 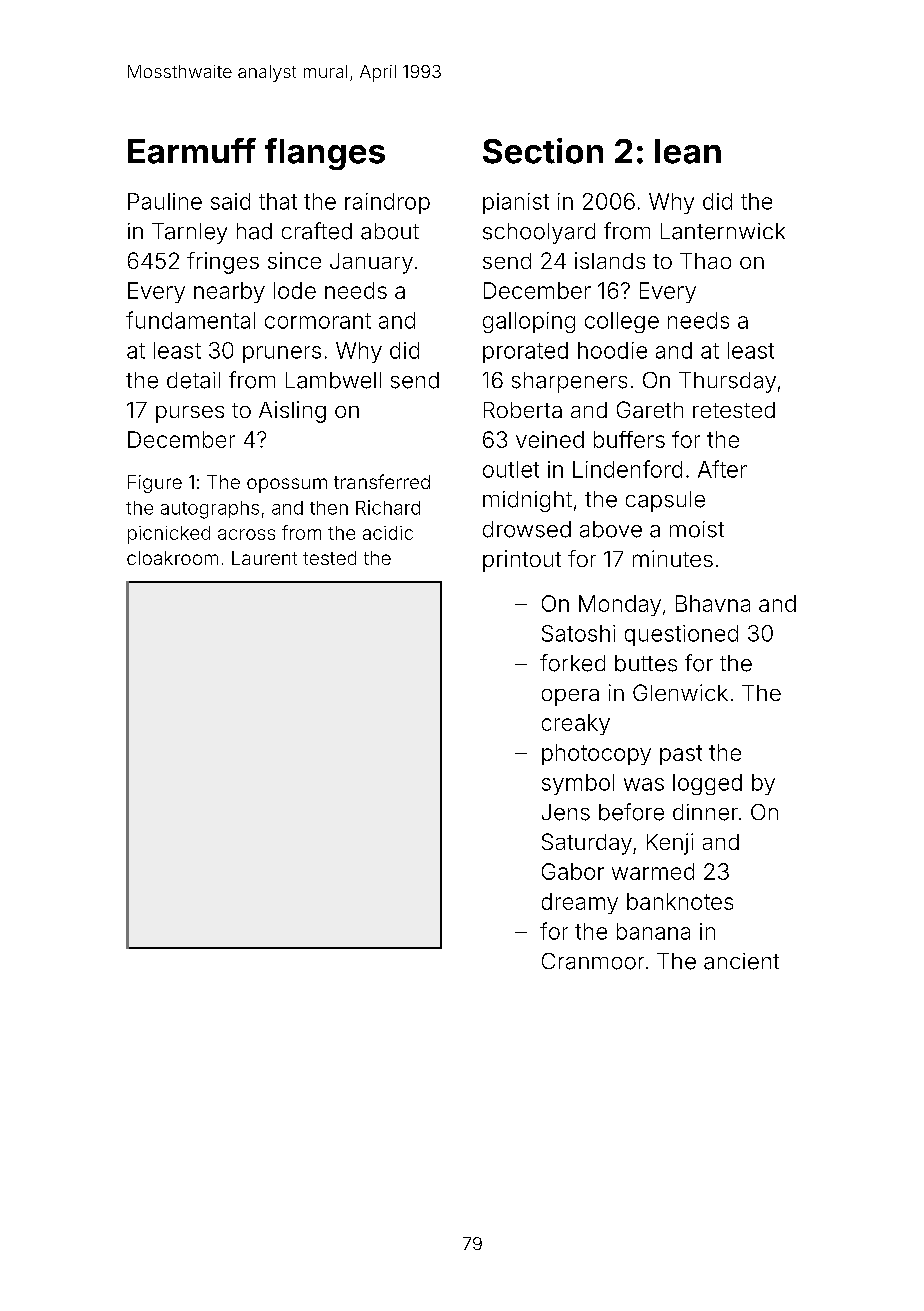 I want to click on raindrop, so click(x=387, y=203).
